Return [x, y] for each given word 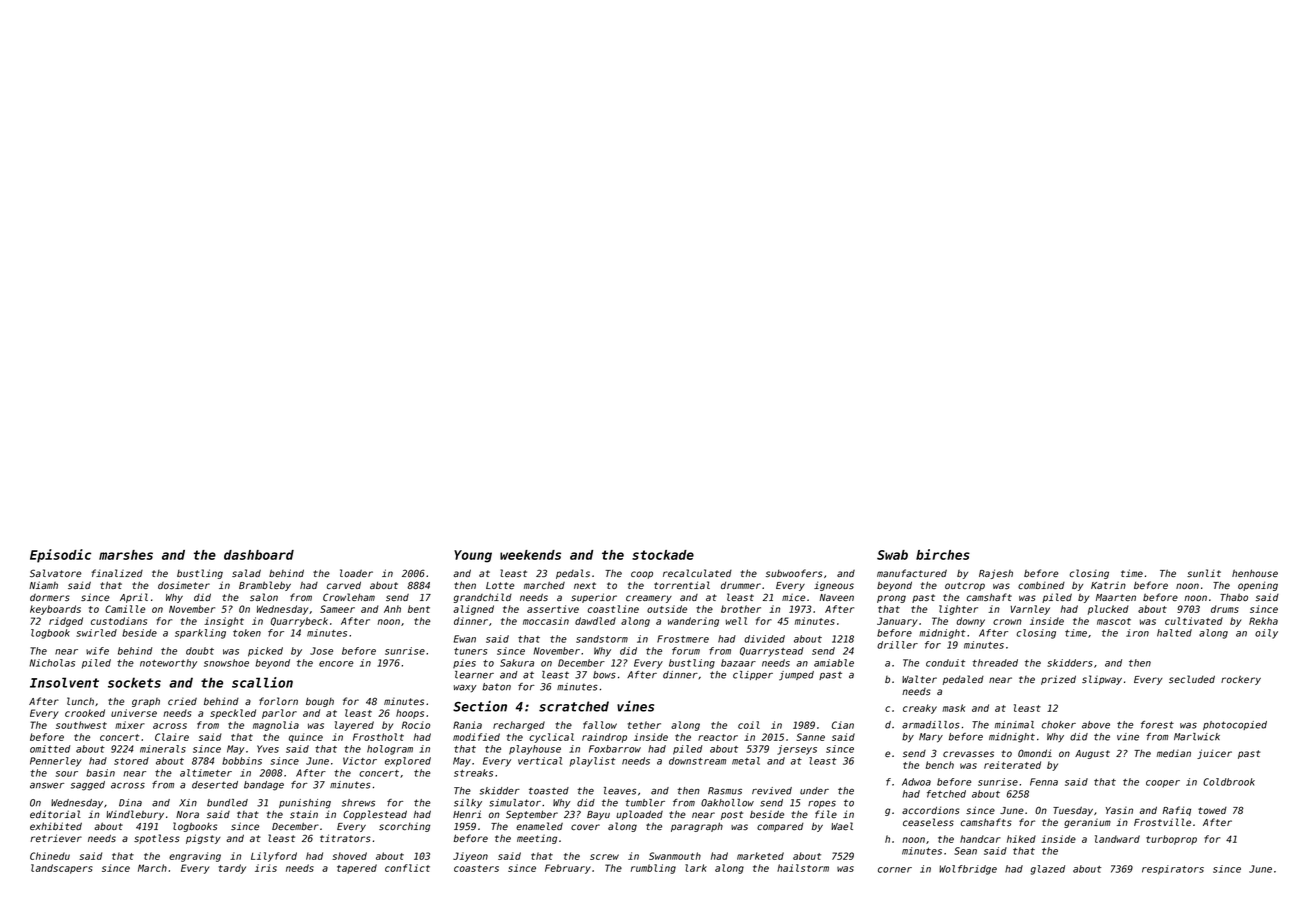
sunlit [1204, 573]
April [134, 598]
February [568, 869]
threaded [995, 663]
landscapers [62, 869]
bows [604, 675]
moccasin [546, 621]
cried [182, 701]
